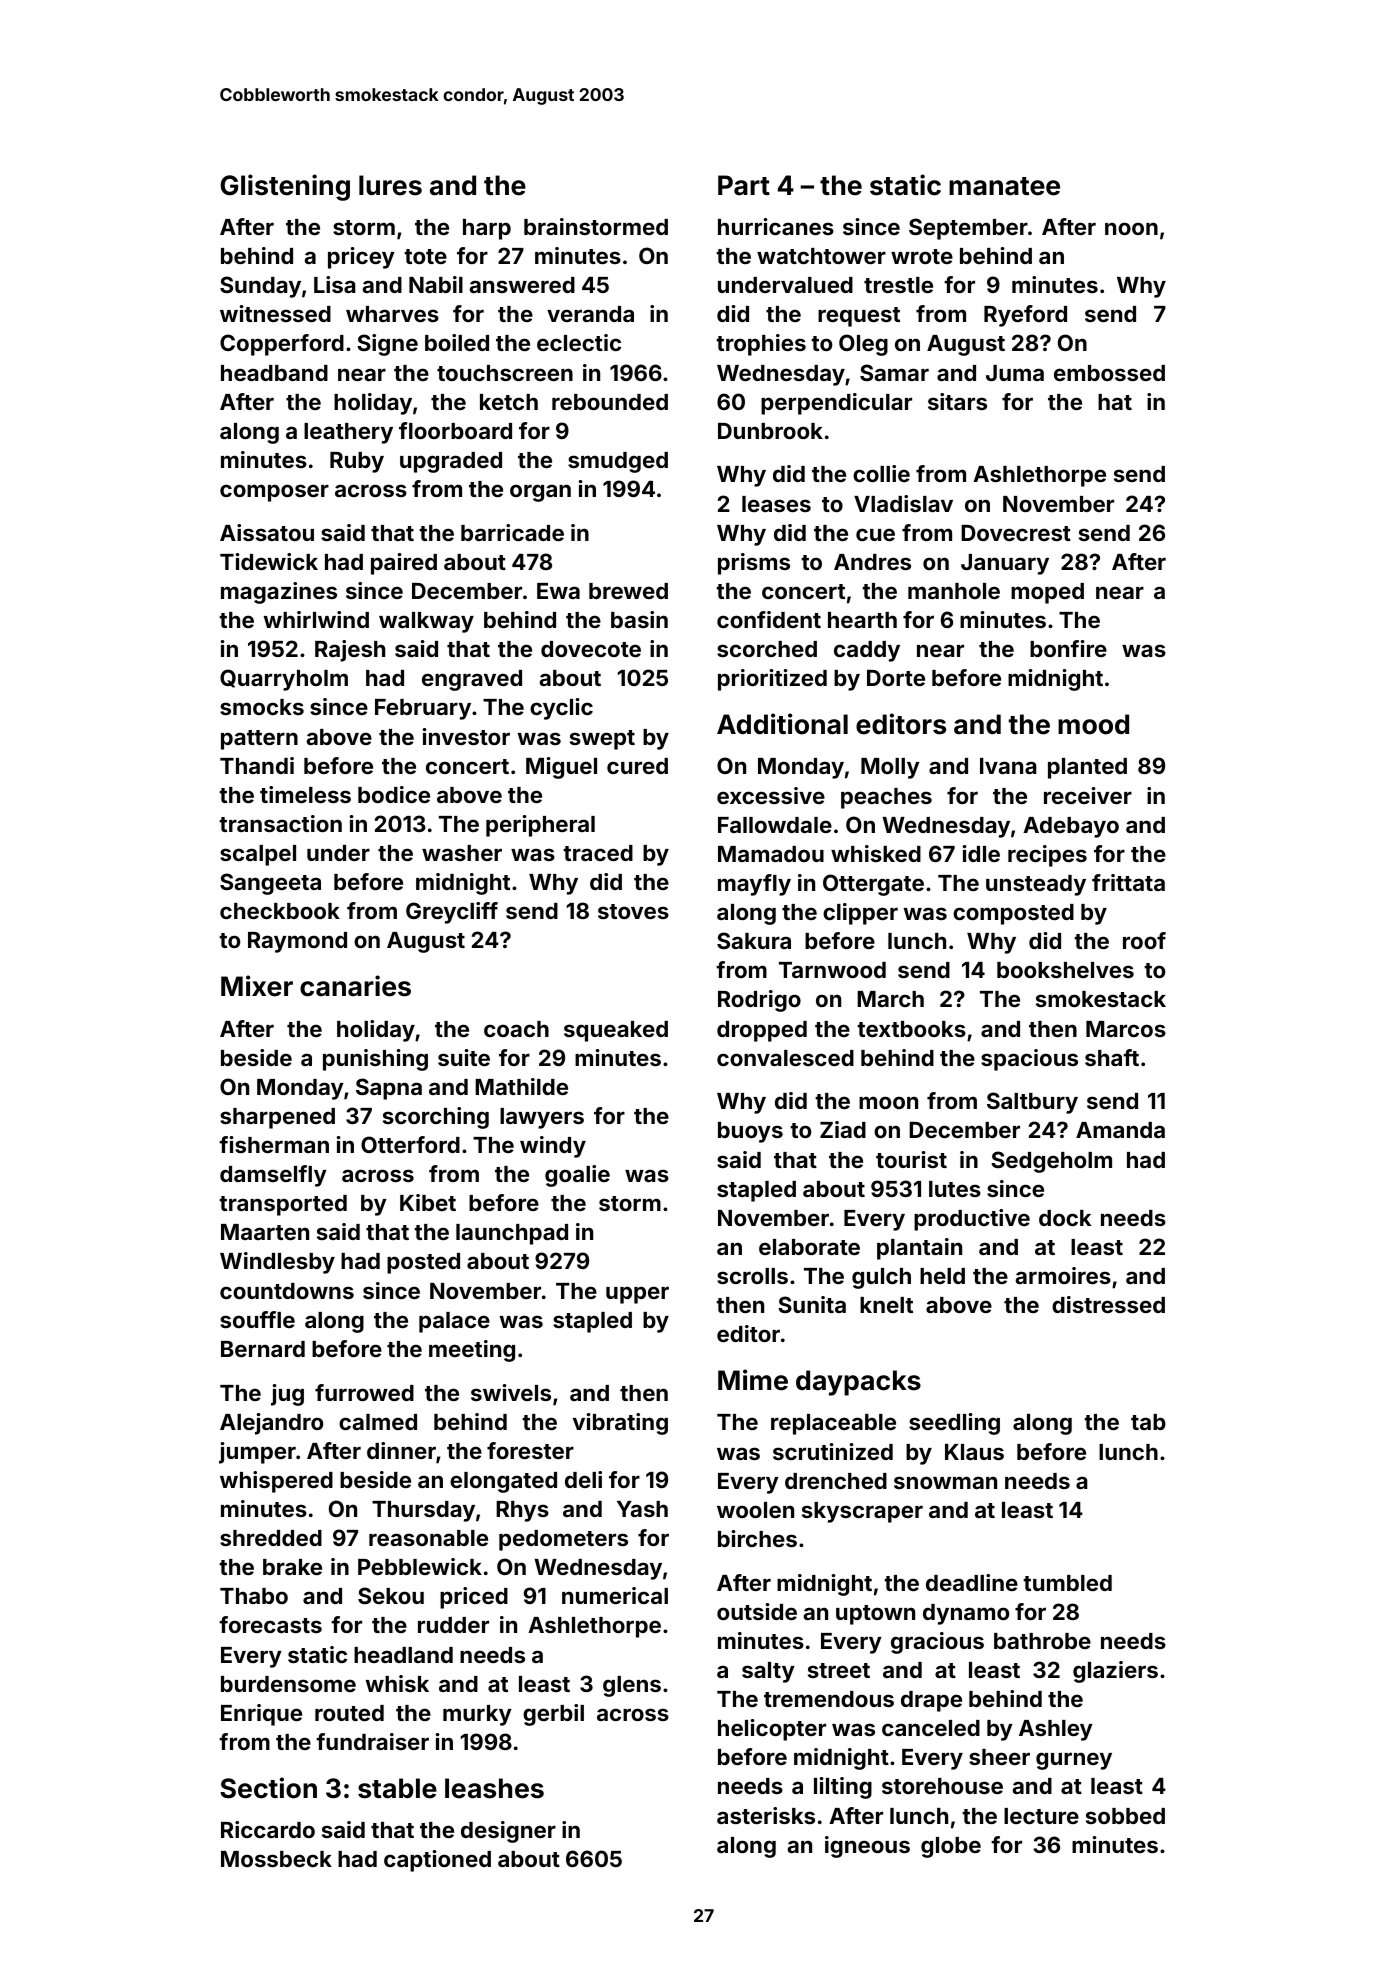 The width and height of the screenshot is (1386, 1969). Describe the element at coordinates (394, 794) in the screenshot. I see `bodice` at that location.
